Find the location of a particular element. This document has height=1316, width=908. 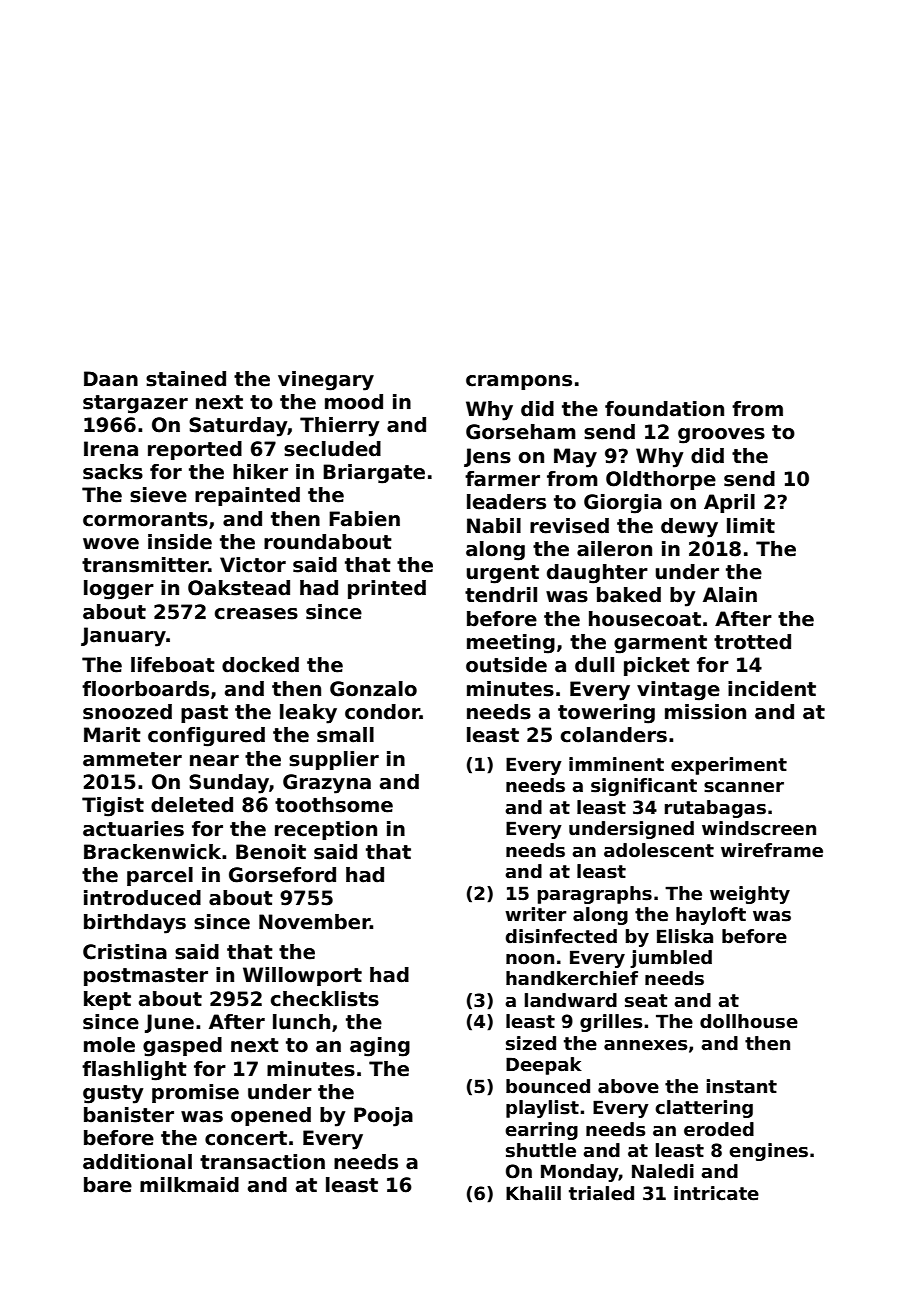

actuaries is located at coordinates (133, 829).
